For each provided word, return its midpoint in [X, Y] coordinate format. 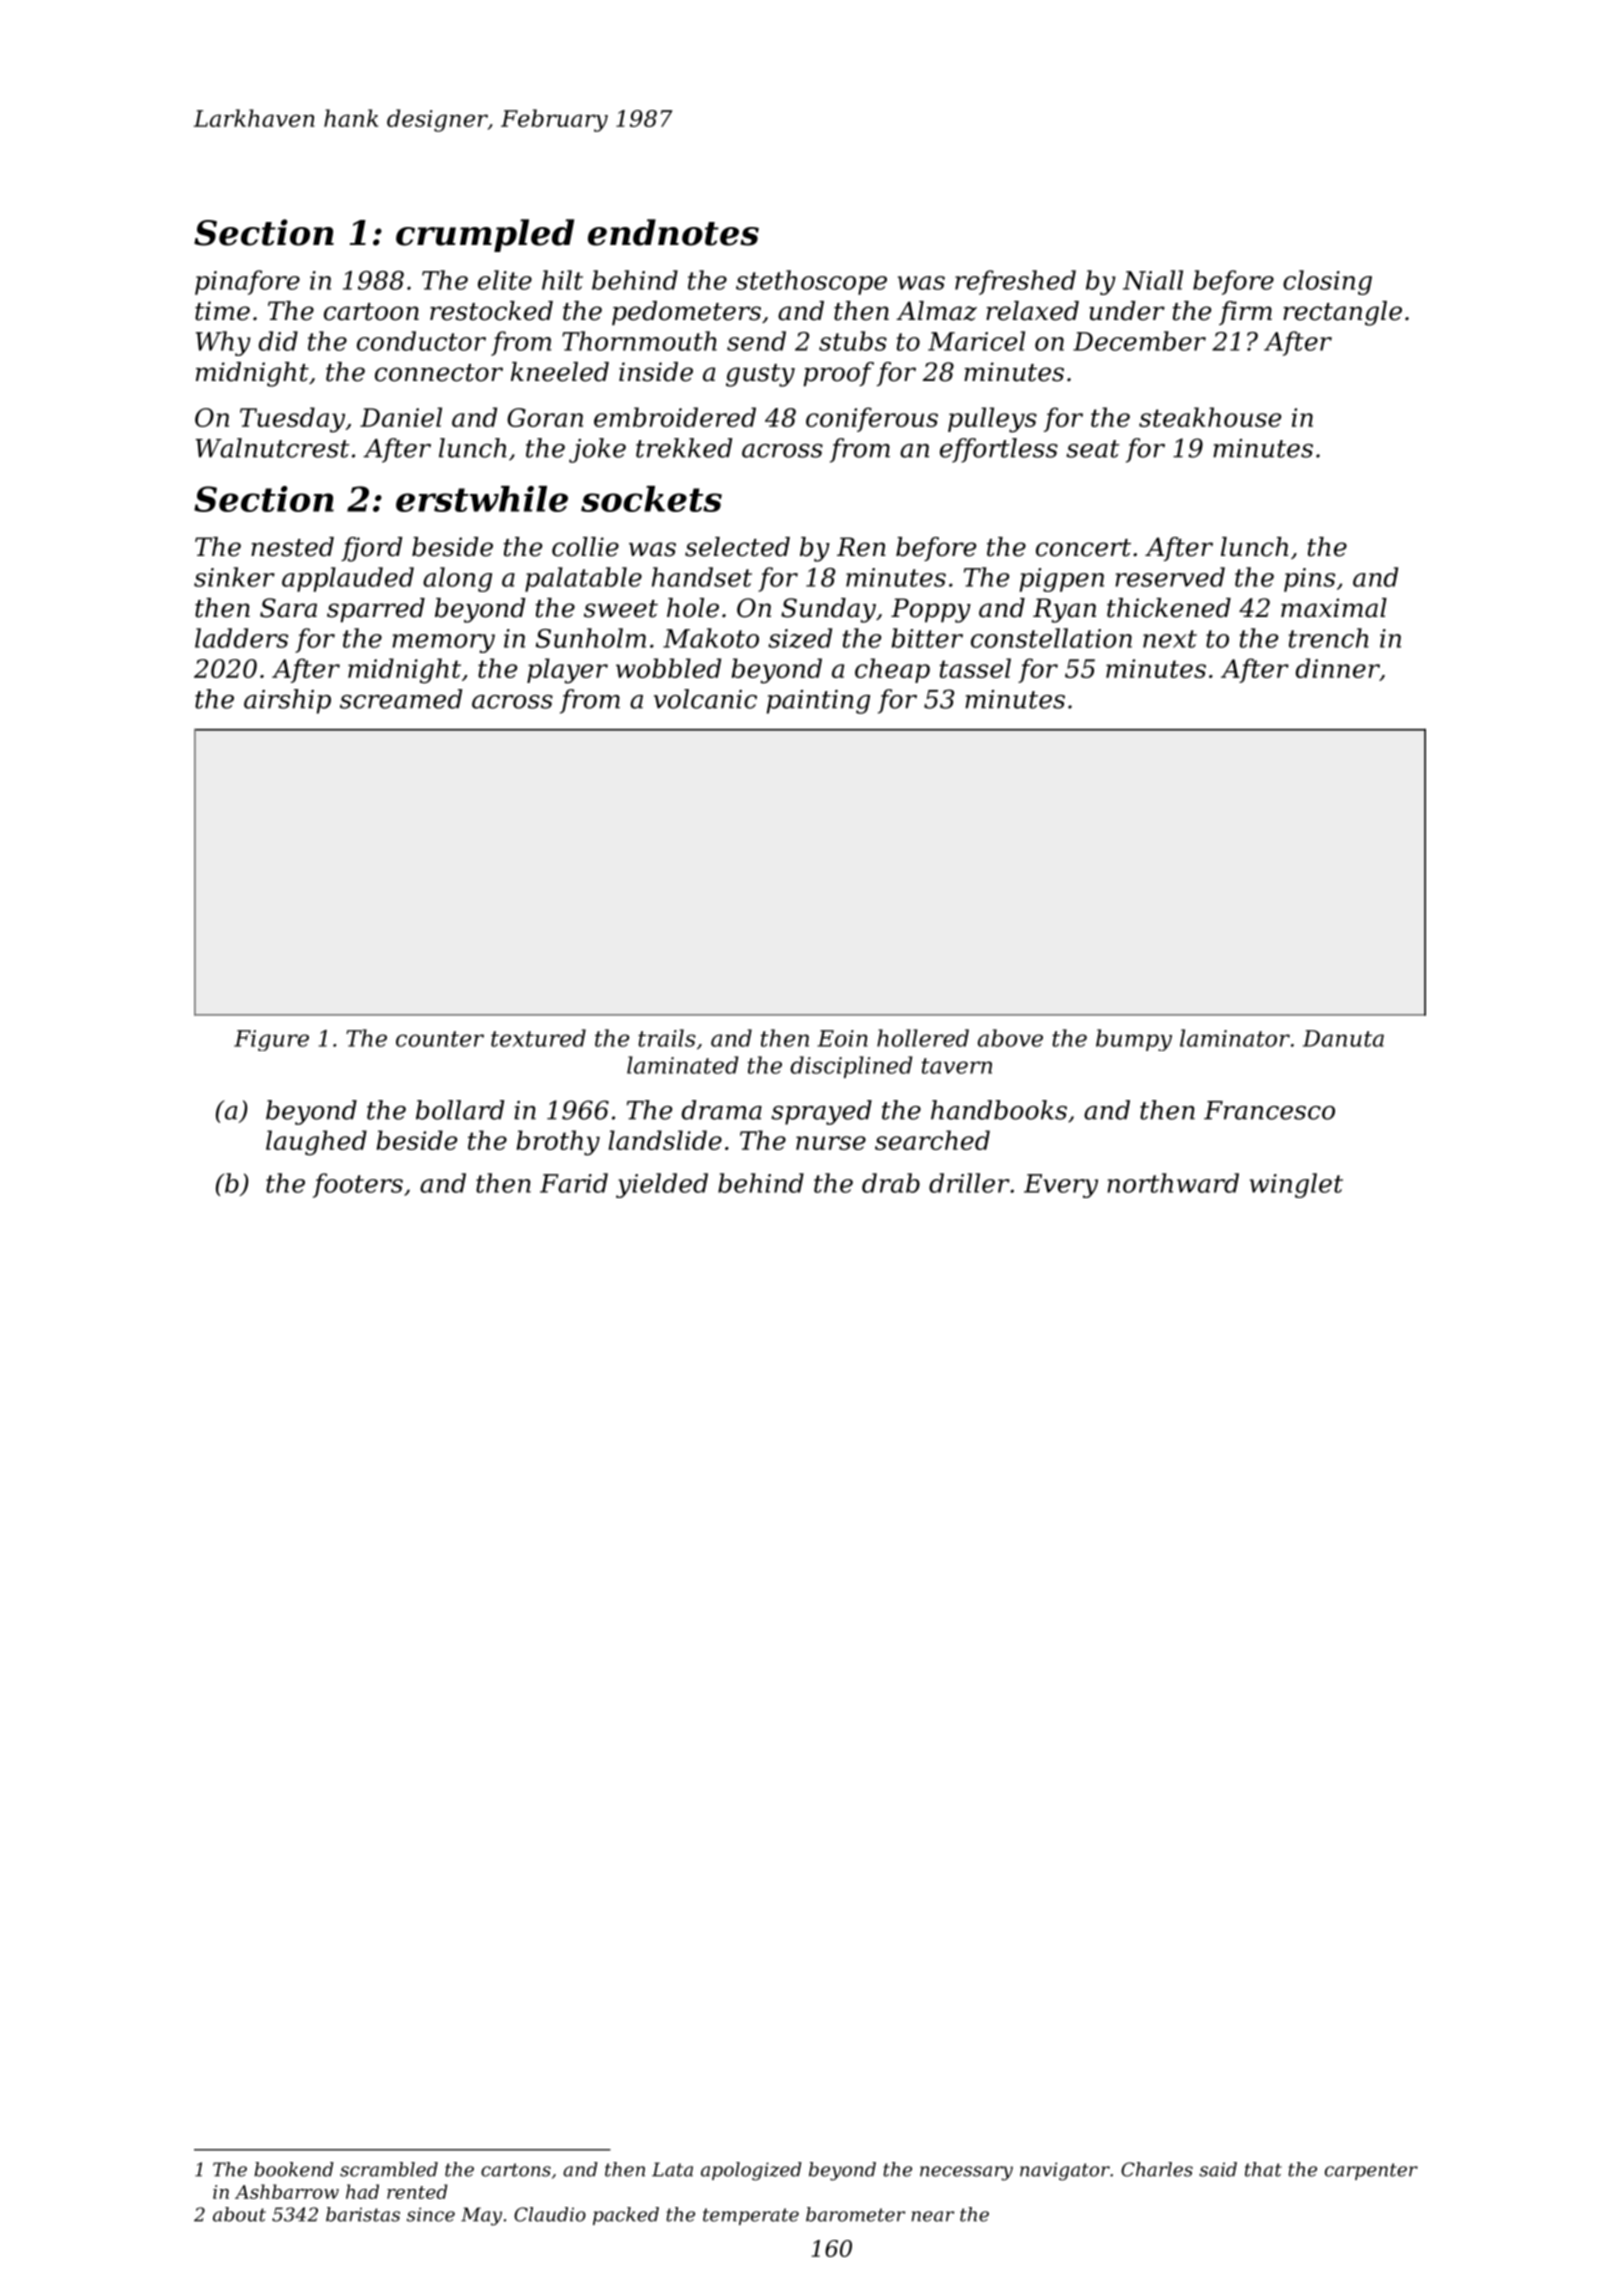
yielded [662, 1185]
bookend [294, 2169]
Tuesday [292, 420]
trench [1329, 638]
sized [800, 638]
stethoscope [811, 282]
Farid [574, 1183]
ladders [241, 638]
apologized [751, 2171]
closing [1327, 282]
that [1263, 2169]
